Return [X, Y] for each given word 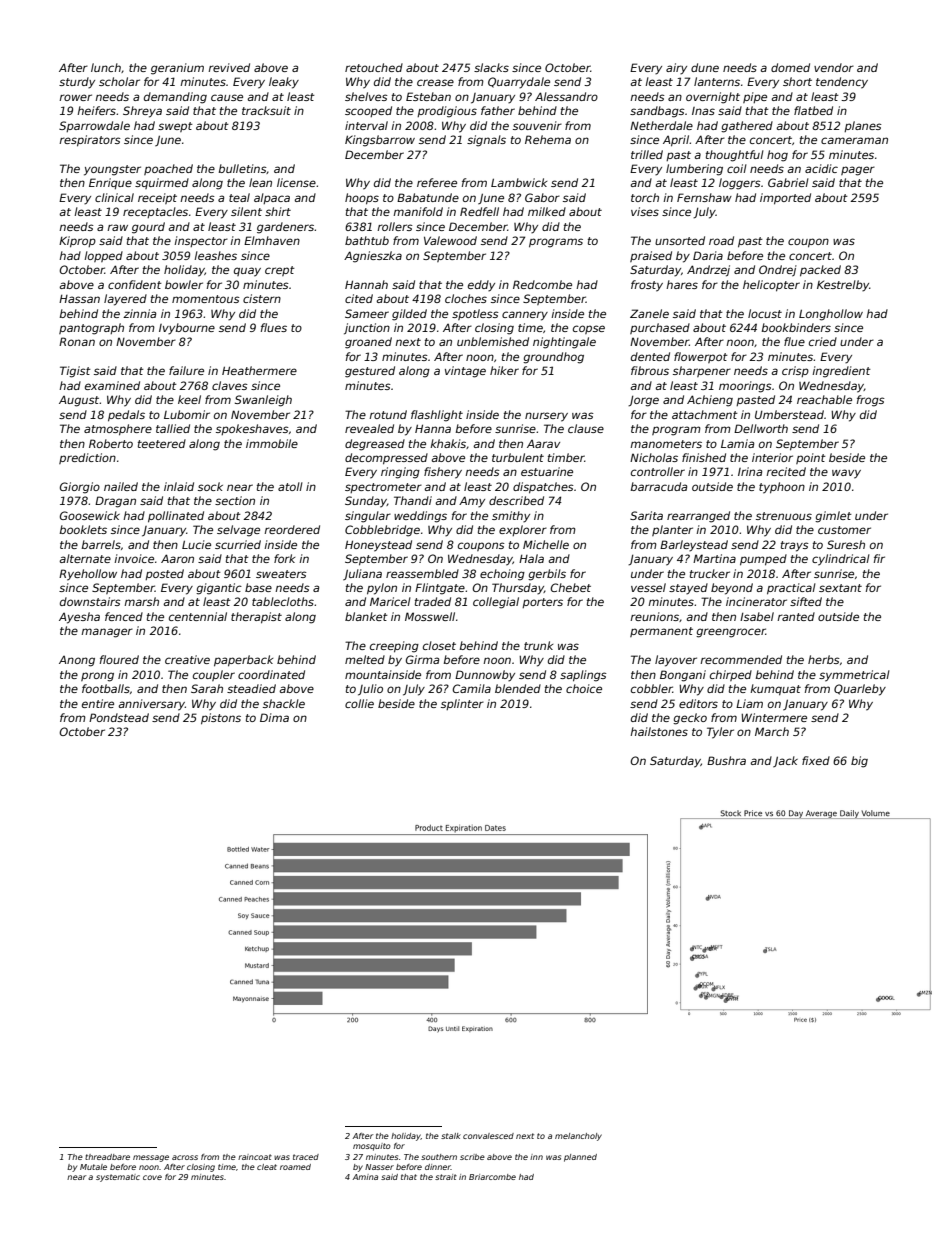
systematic [118, 1178]
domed [790, 67]
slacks [491, 67]
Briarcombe [492, 1177]
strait [446, 1177]
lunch [106, 67]
